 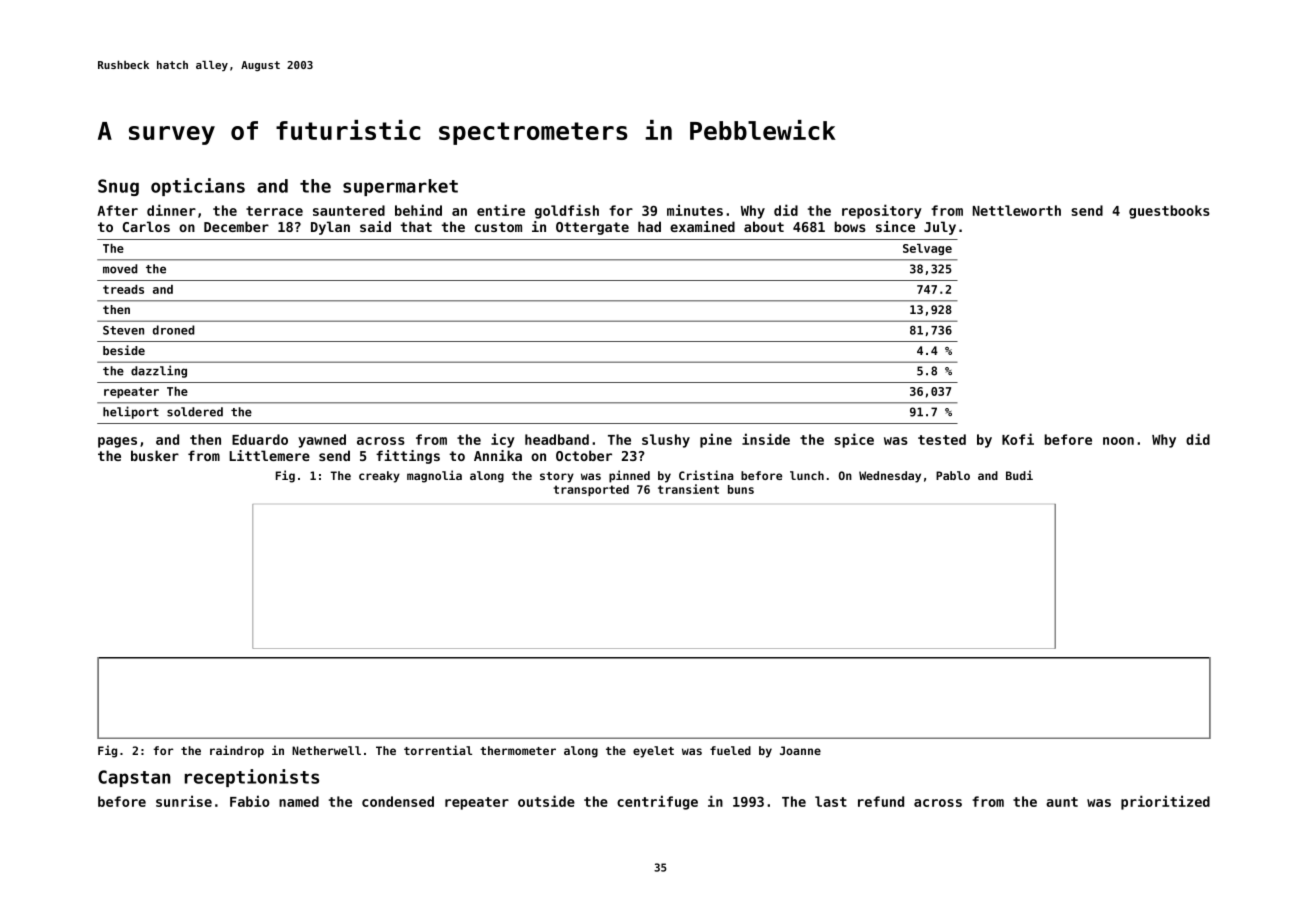 I want to click on Budi, so click(x=1019, y=475).
